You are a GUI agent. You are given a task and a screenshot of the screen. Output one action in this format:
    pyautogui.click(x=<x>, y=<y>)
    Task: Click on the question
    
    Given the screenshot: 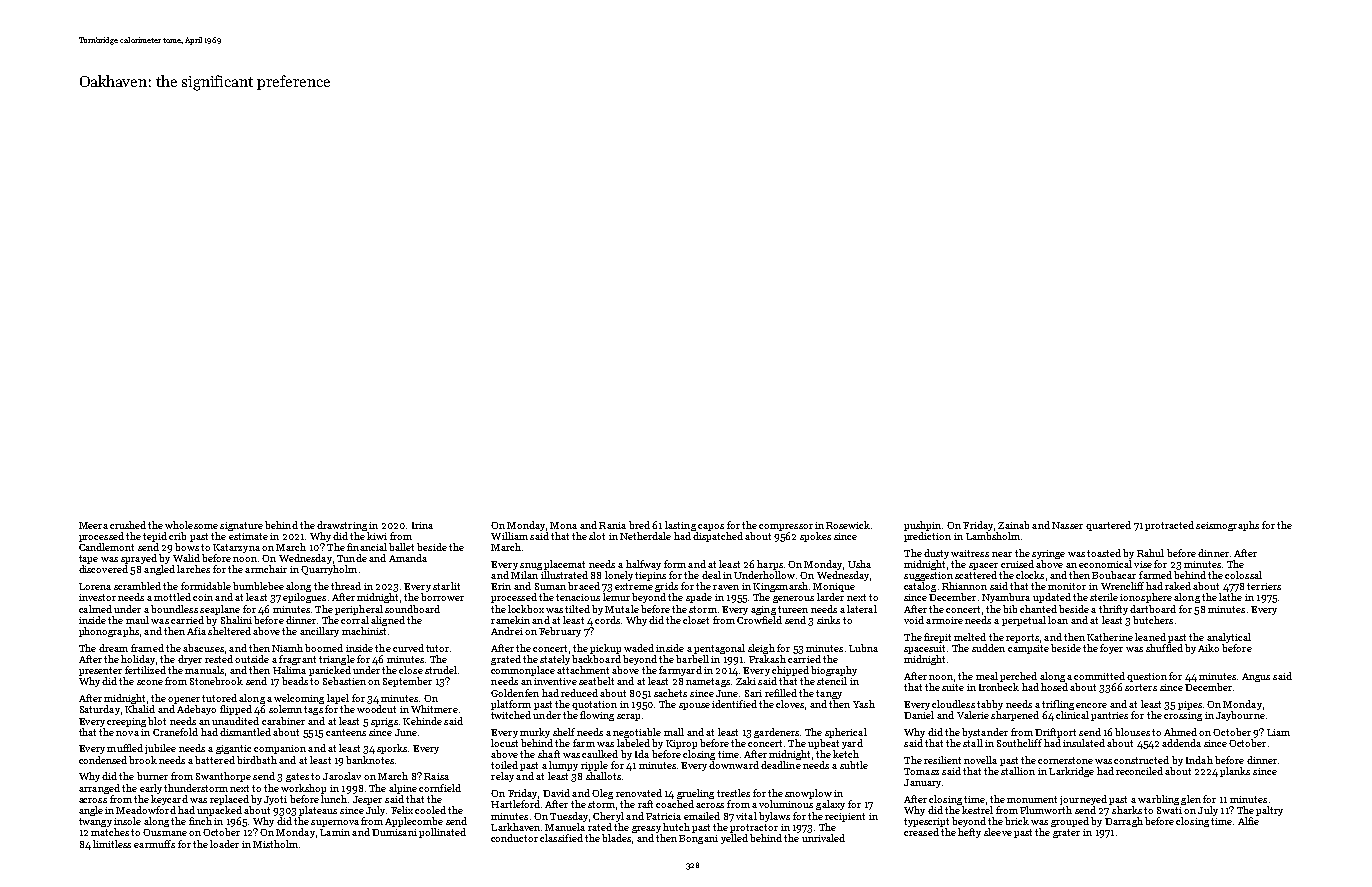 What is the action you would take?
    pyautogui.click(x=1147, y=677)
